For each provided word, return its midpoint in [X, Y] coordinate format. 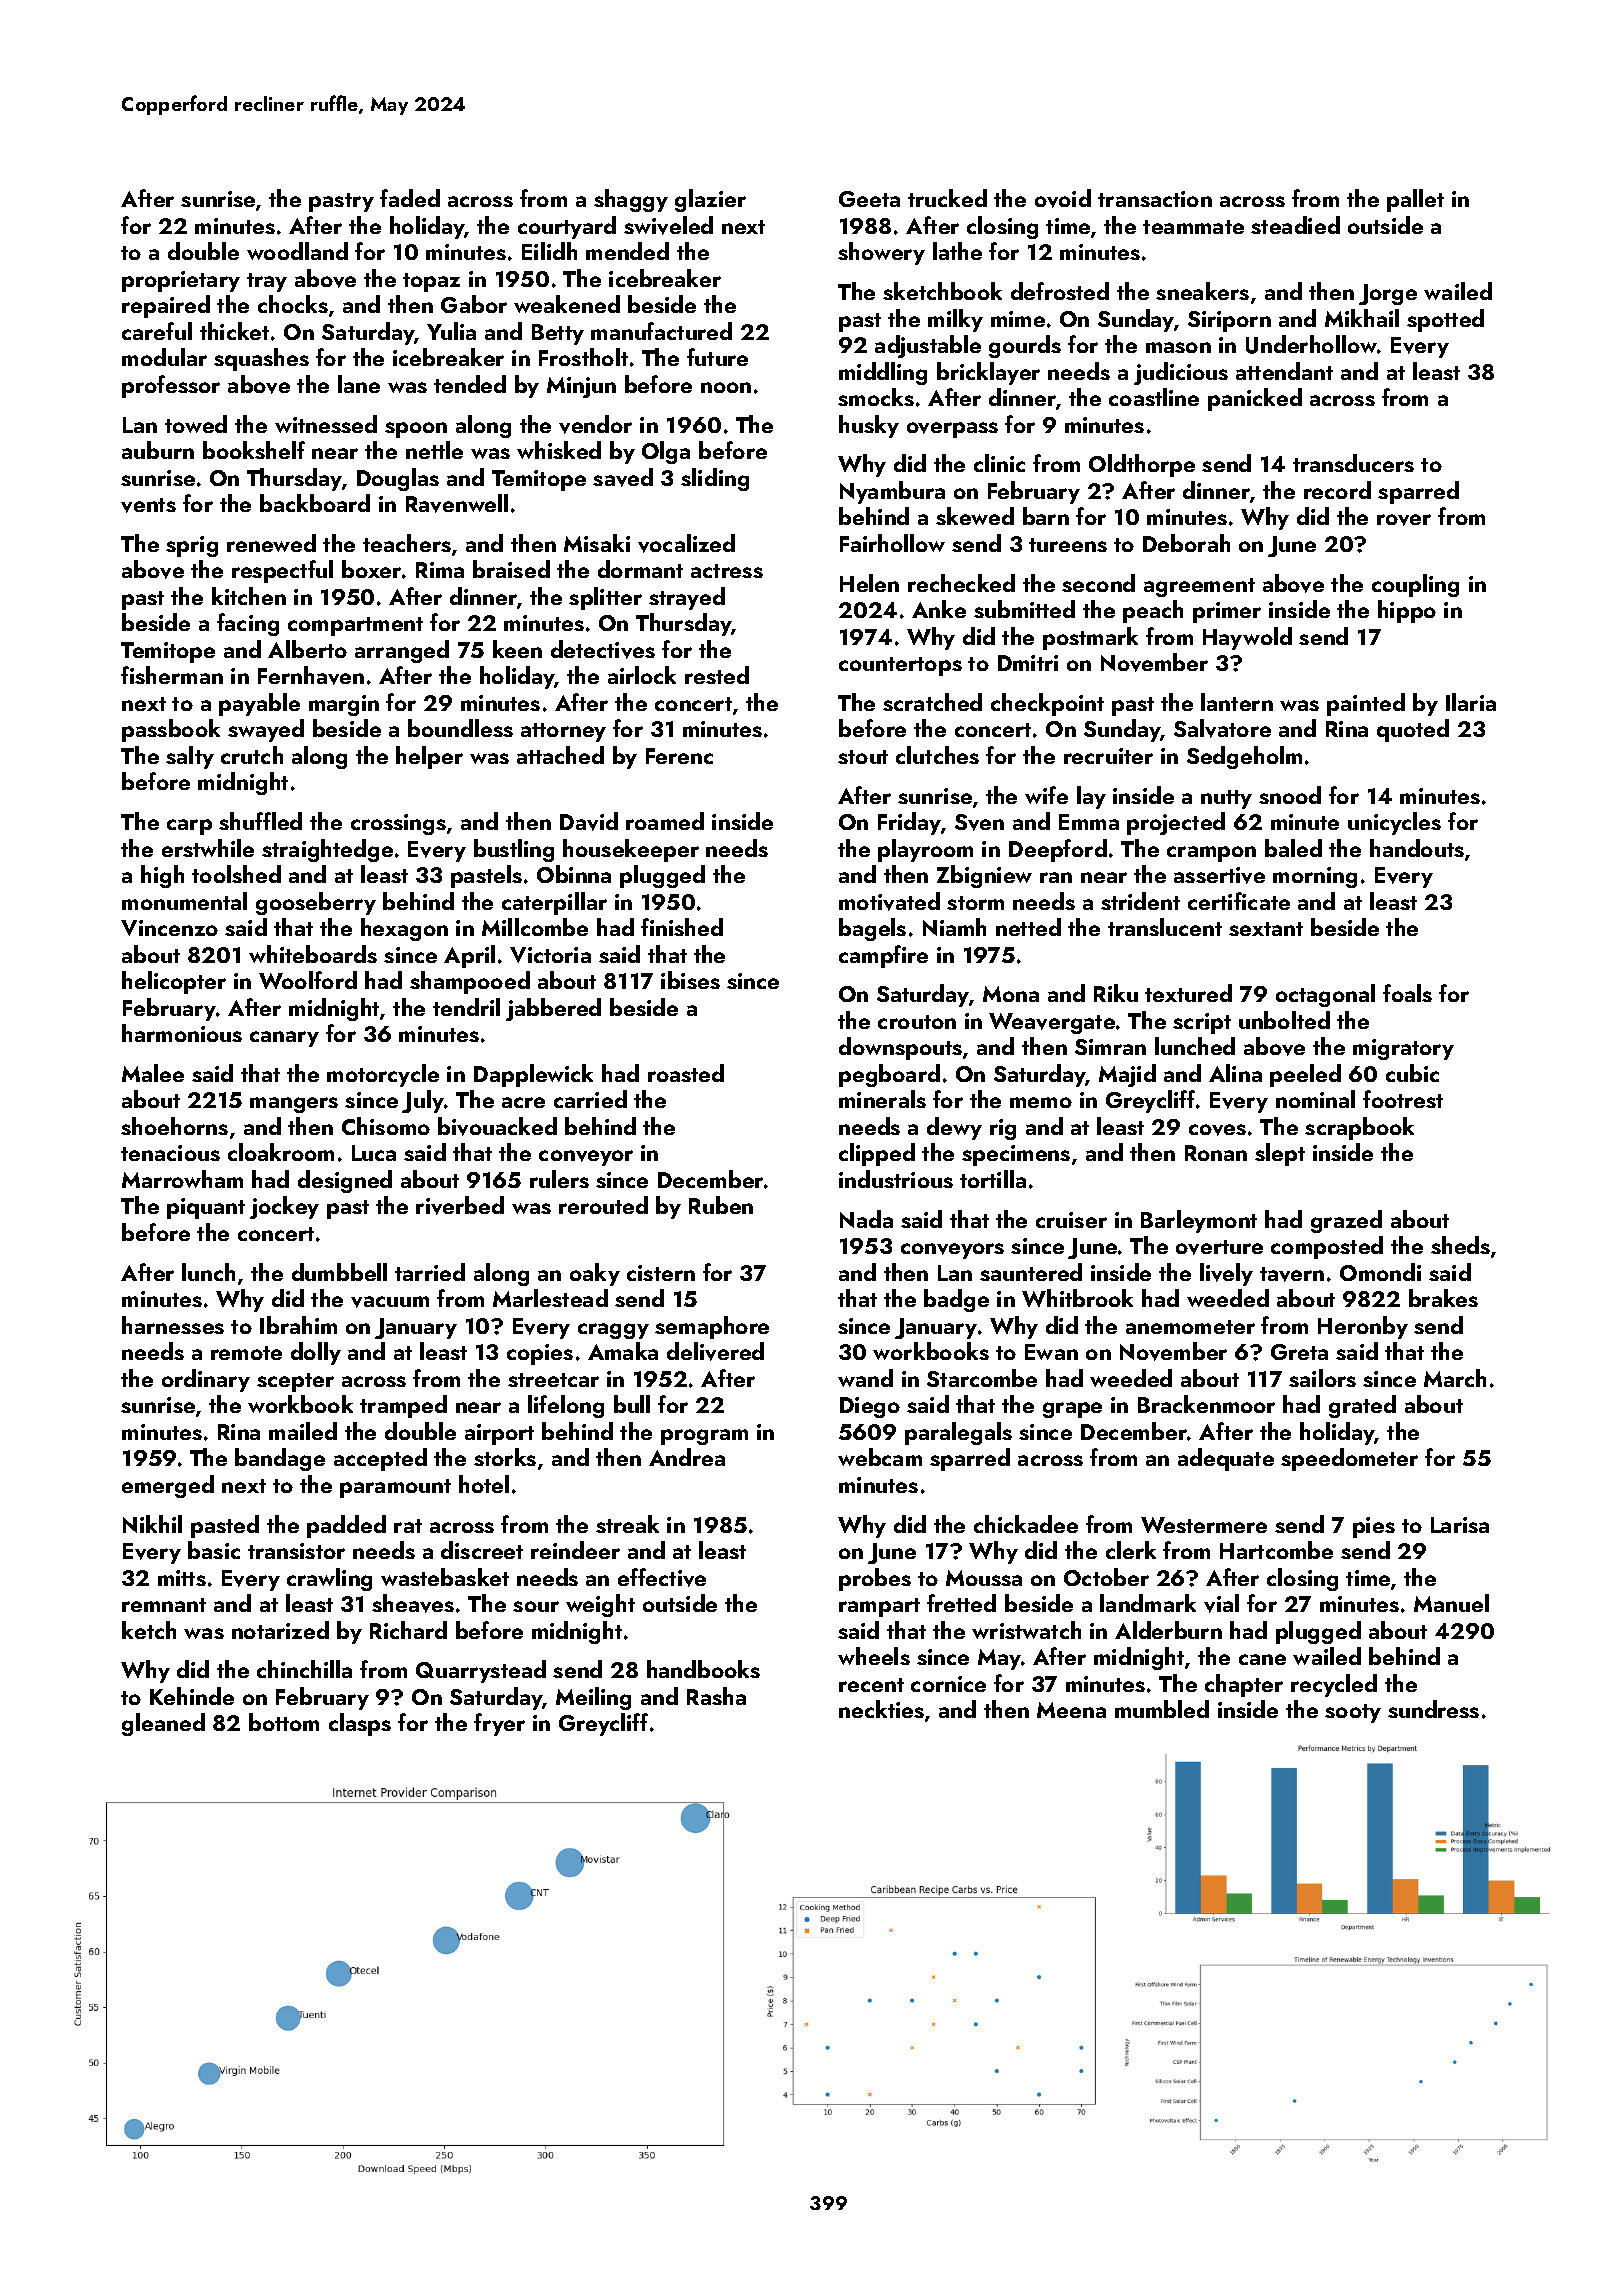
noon [726, 387]
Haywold [1247, 638]
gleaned [163, 1724]
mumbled [1162, 1709]
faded [410, 198]
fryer [499, 1724]
